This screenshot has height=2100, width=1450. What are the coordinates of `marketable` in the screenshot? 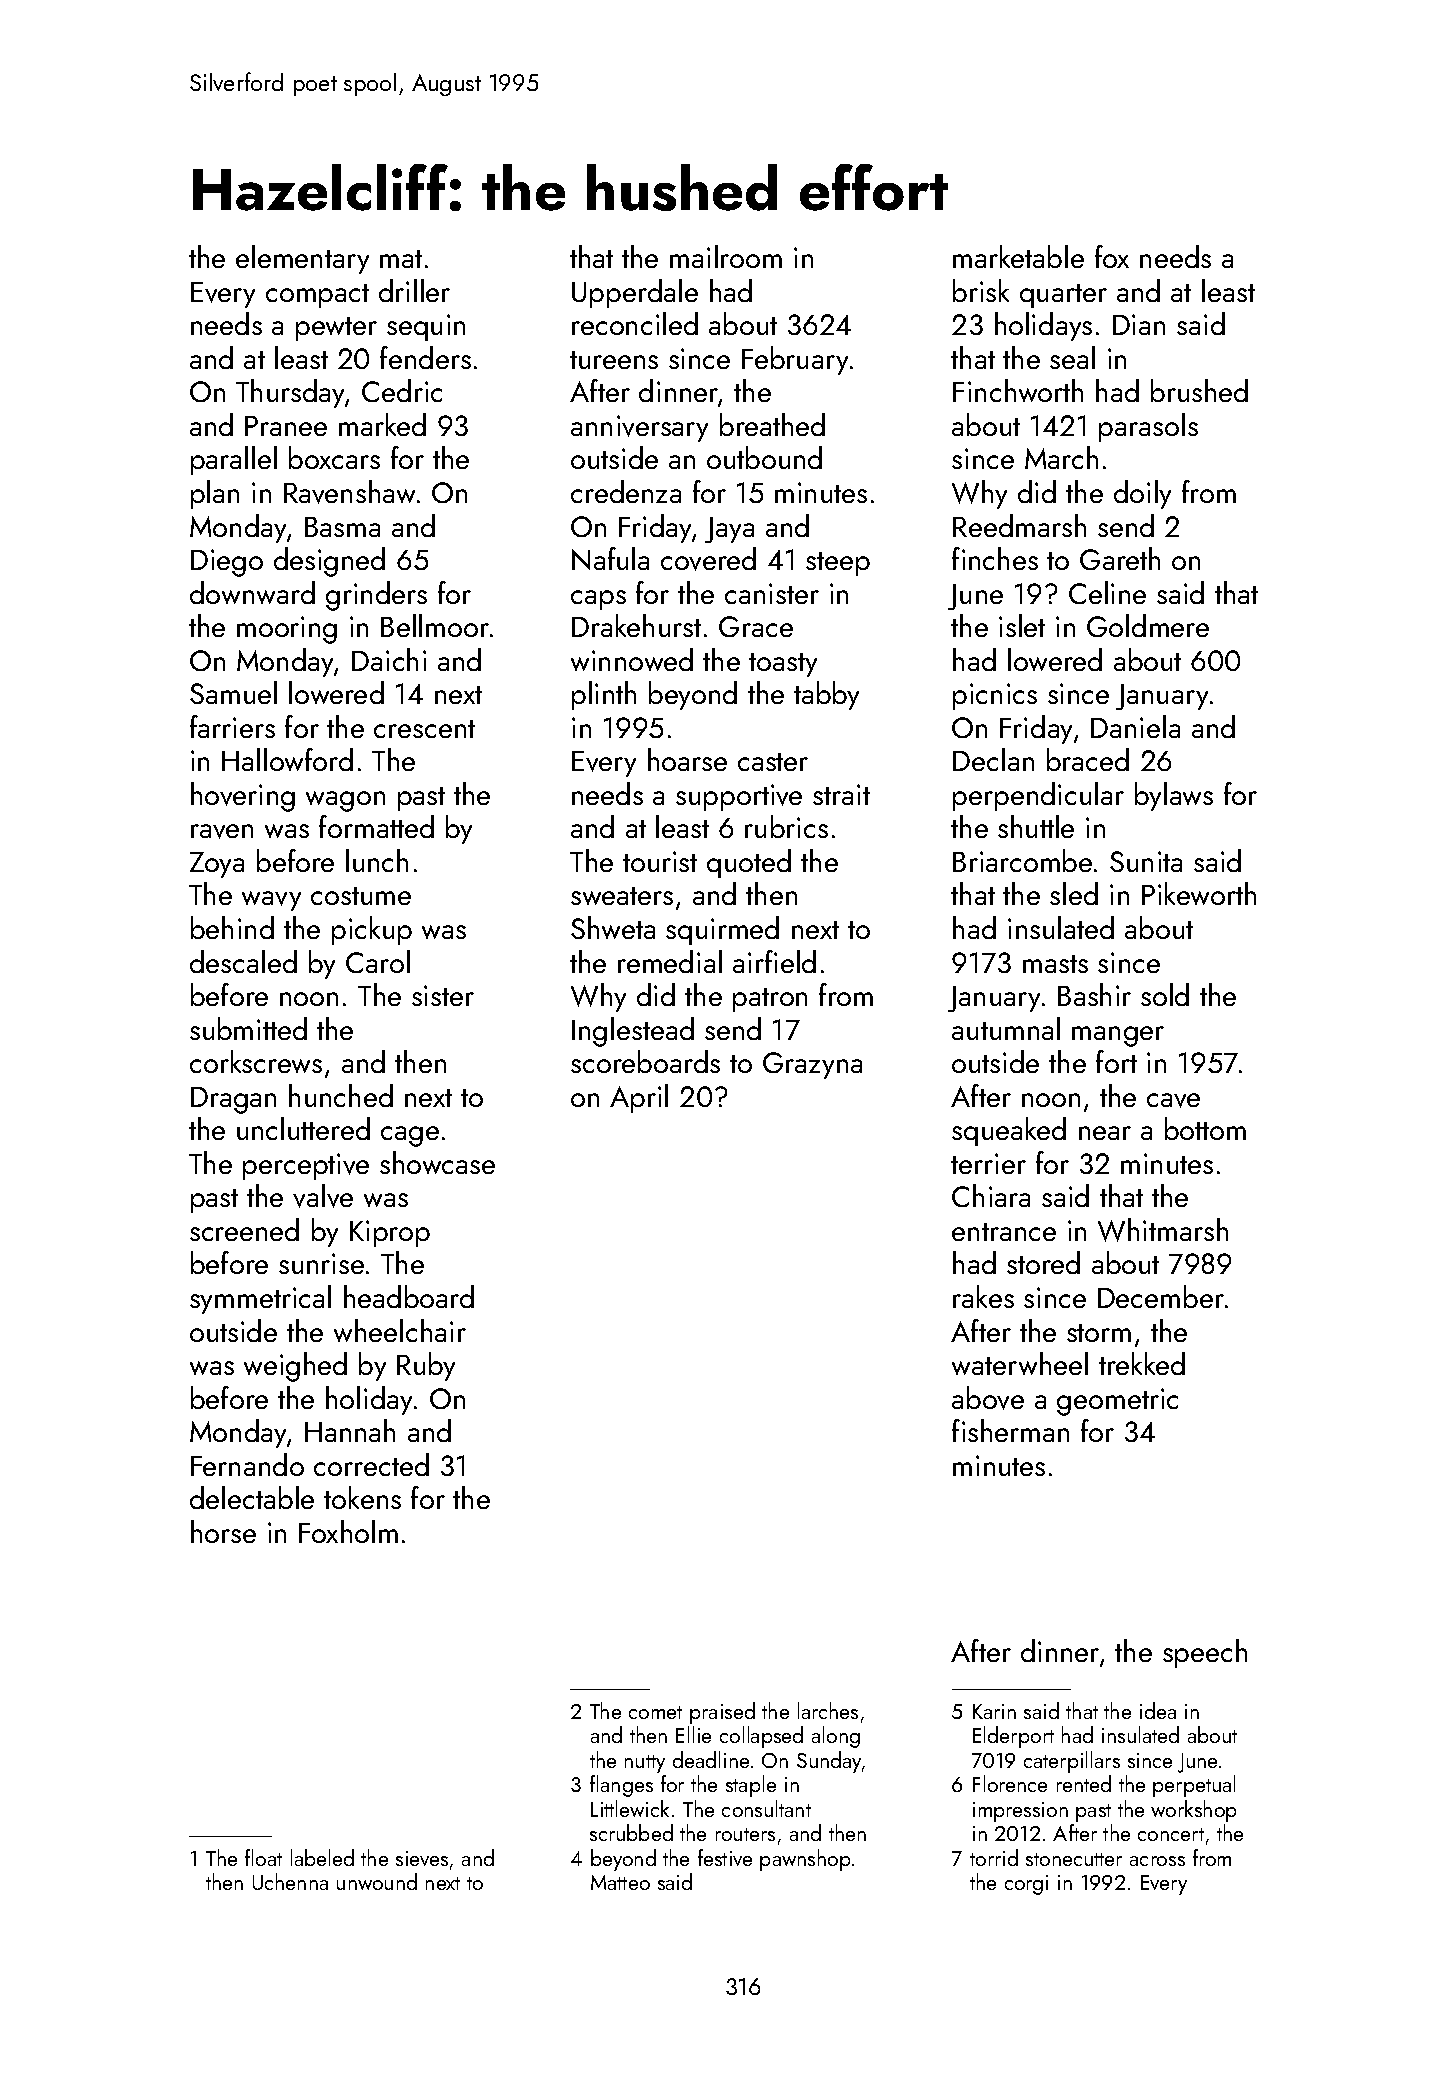 It's located at (1018, 256).
